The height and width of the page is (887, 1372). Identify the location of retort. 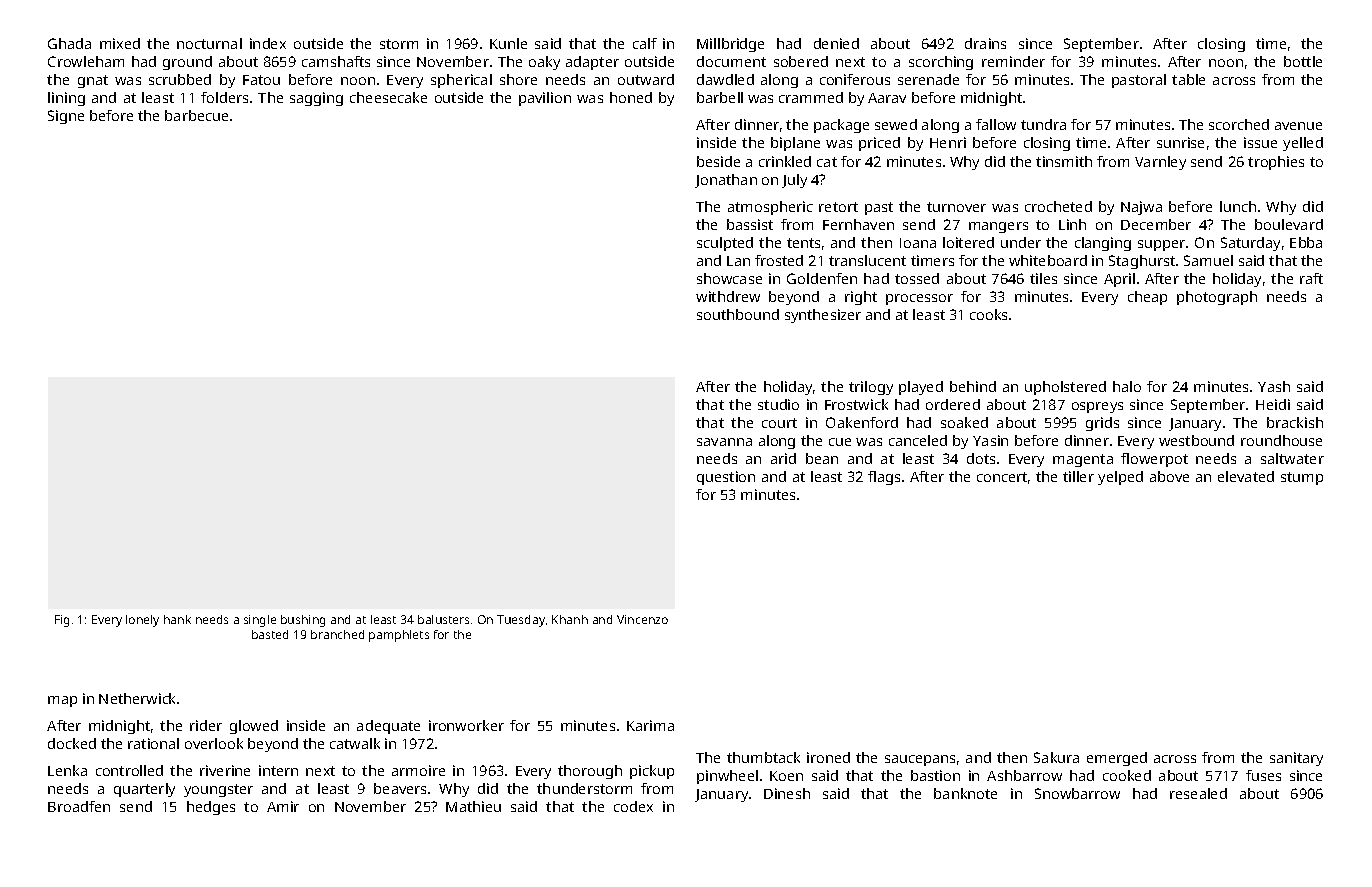
(838, 207).
